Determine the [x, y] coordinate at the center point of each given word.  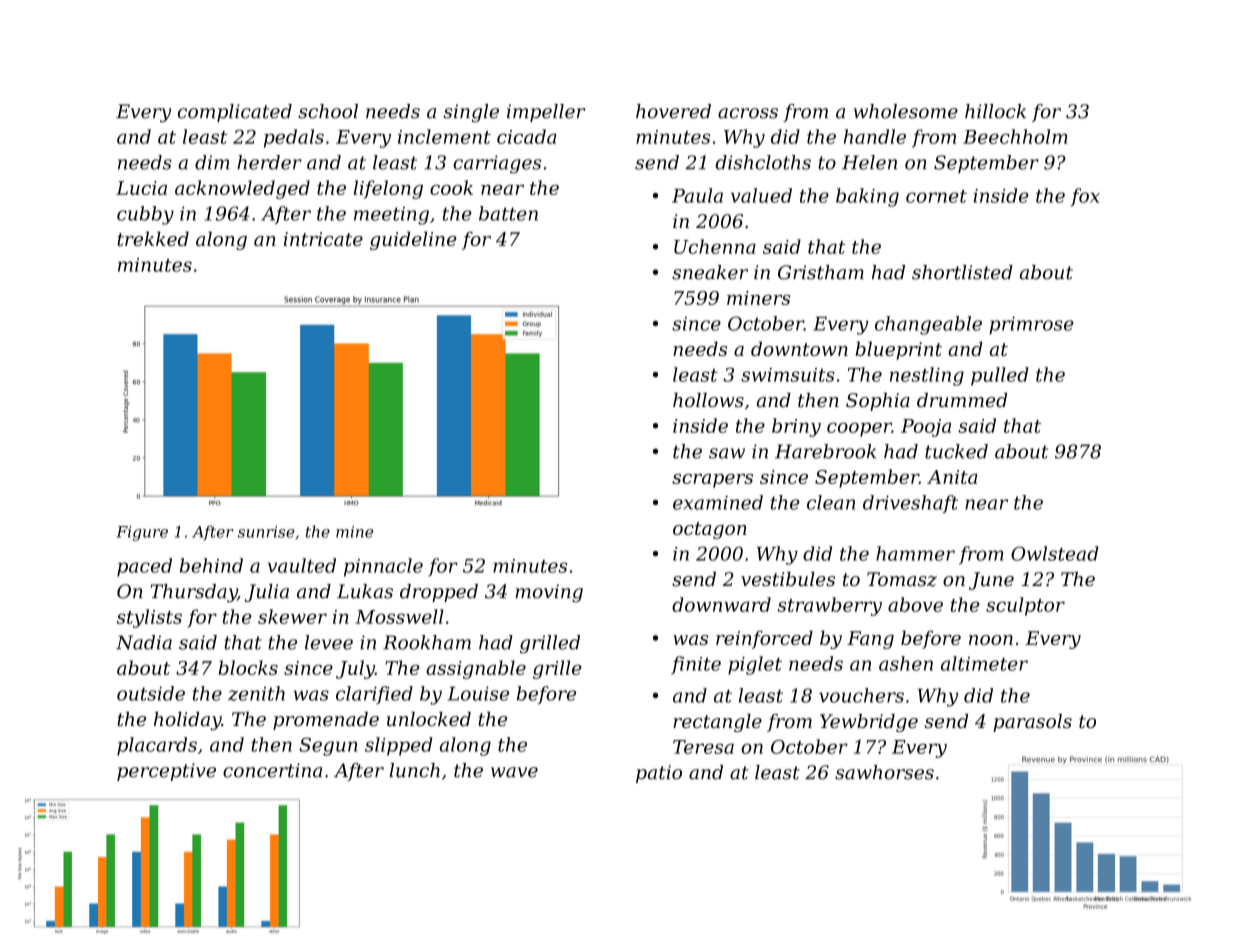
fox [1085, 197]
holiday [187, 721]
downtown [799, 348]
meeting [391, 216]
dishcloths [763, 162]
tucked [956, 451]
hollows [708, 400]
